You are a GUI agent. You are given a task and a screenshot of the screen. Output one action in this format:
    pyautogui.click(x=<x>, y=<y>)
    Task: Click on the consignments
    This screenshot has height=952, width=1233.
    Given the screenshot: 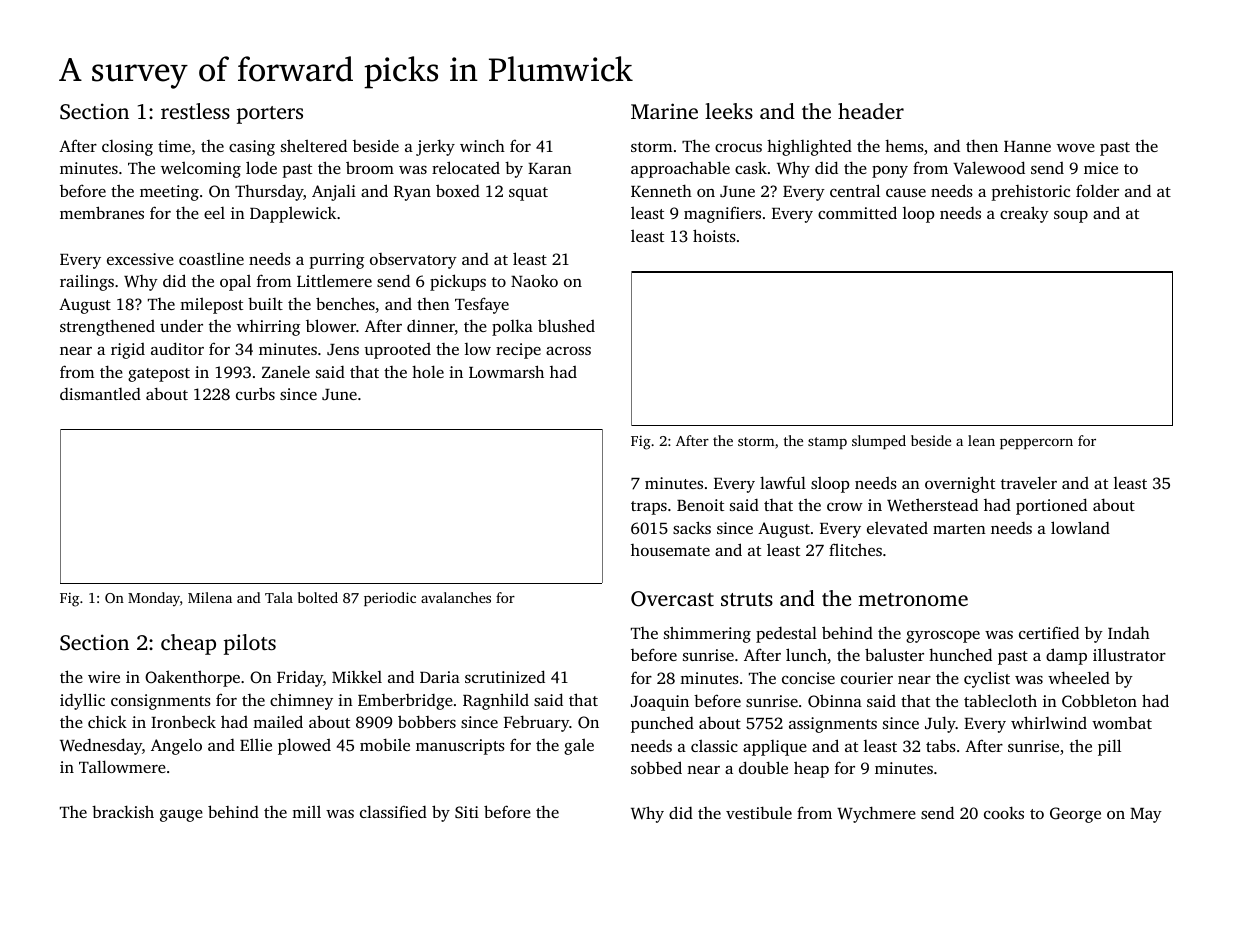 What is the action you would take?
    pyautogui.click(x=161, y=702)
